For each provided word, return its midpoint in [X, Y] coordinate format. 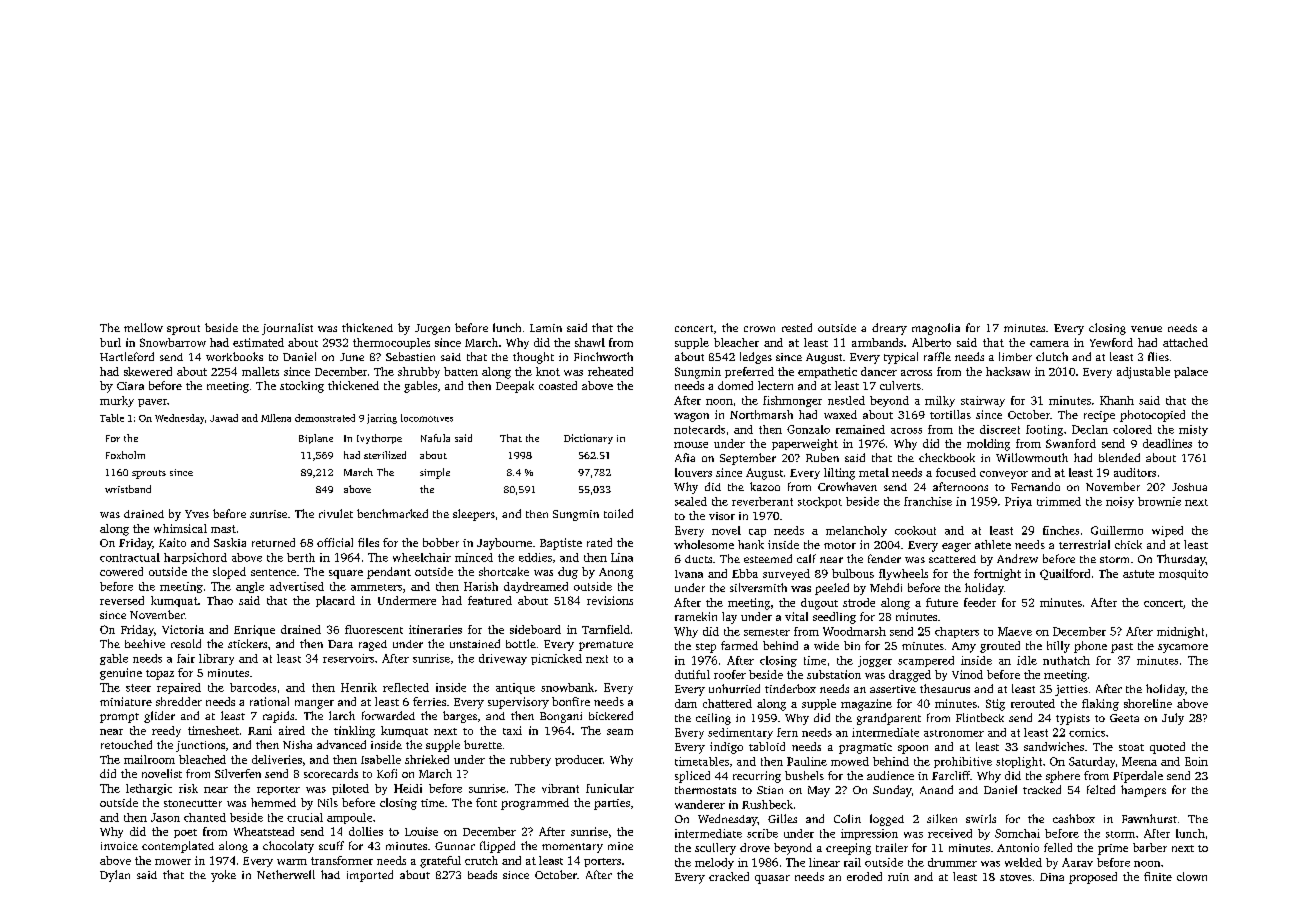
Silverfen [238, 773]
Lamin [546, 328]
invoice [119, 846]
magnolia [936, 329]
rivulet [336, 513]
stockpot [820, 502]
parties [612, 804]
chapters [957, 632]
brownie [1159, 501]
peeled [832, 589]
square [346, 574]
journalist [287, 329]
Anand [936, 789]
